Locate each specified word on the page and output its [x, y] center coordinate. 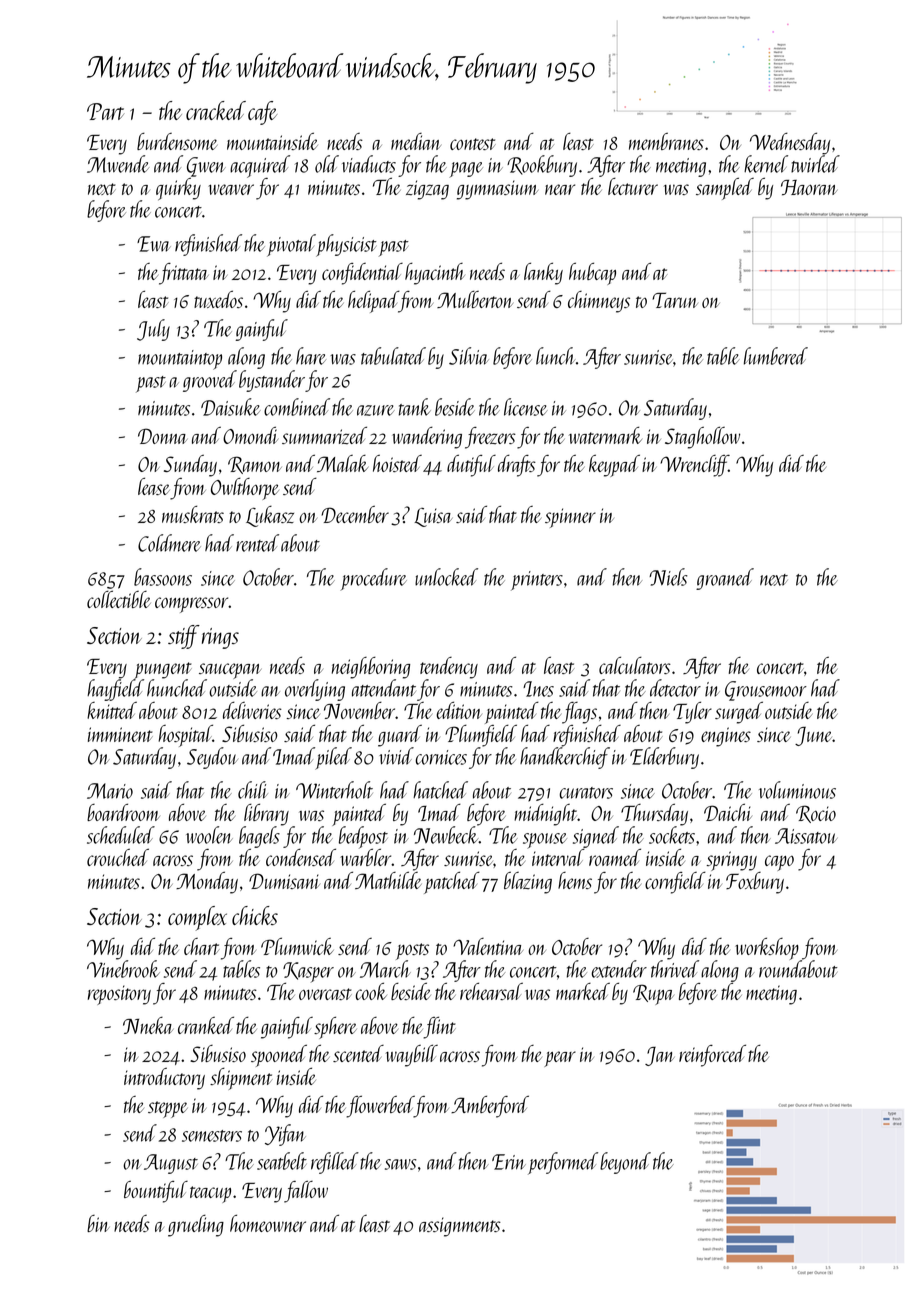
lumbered [776, 356]
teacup [210, 1194]
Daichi [728, 812]
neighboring [371, 668]
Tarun [675, 300]
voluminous [797, 790]
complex [197, 918]
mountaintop [180, 360]
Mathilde [388, 880]
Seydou [212, 758]
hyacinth [435, 274]
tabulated [393, 356]
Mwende [118, 164]
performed [563, 1163]
